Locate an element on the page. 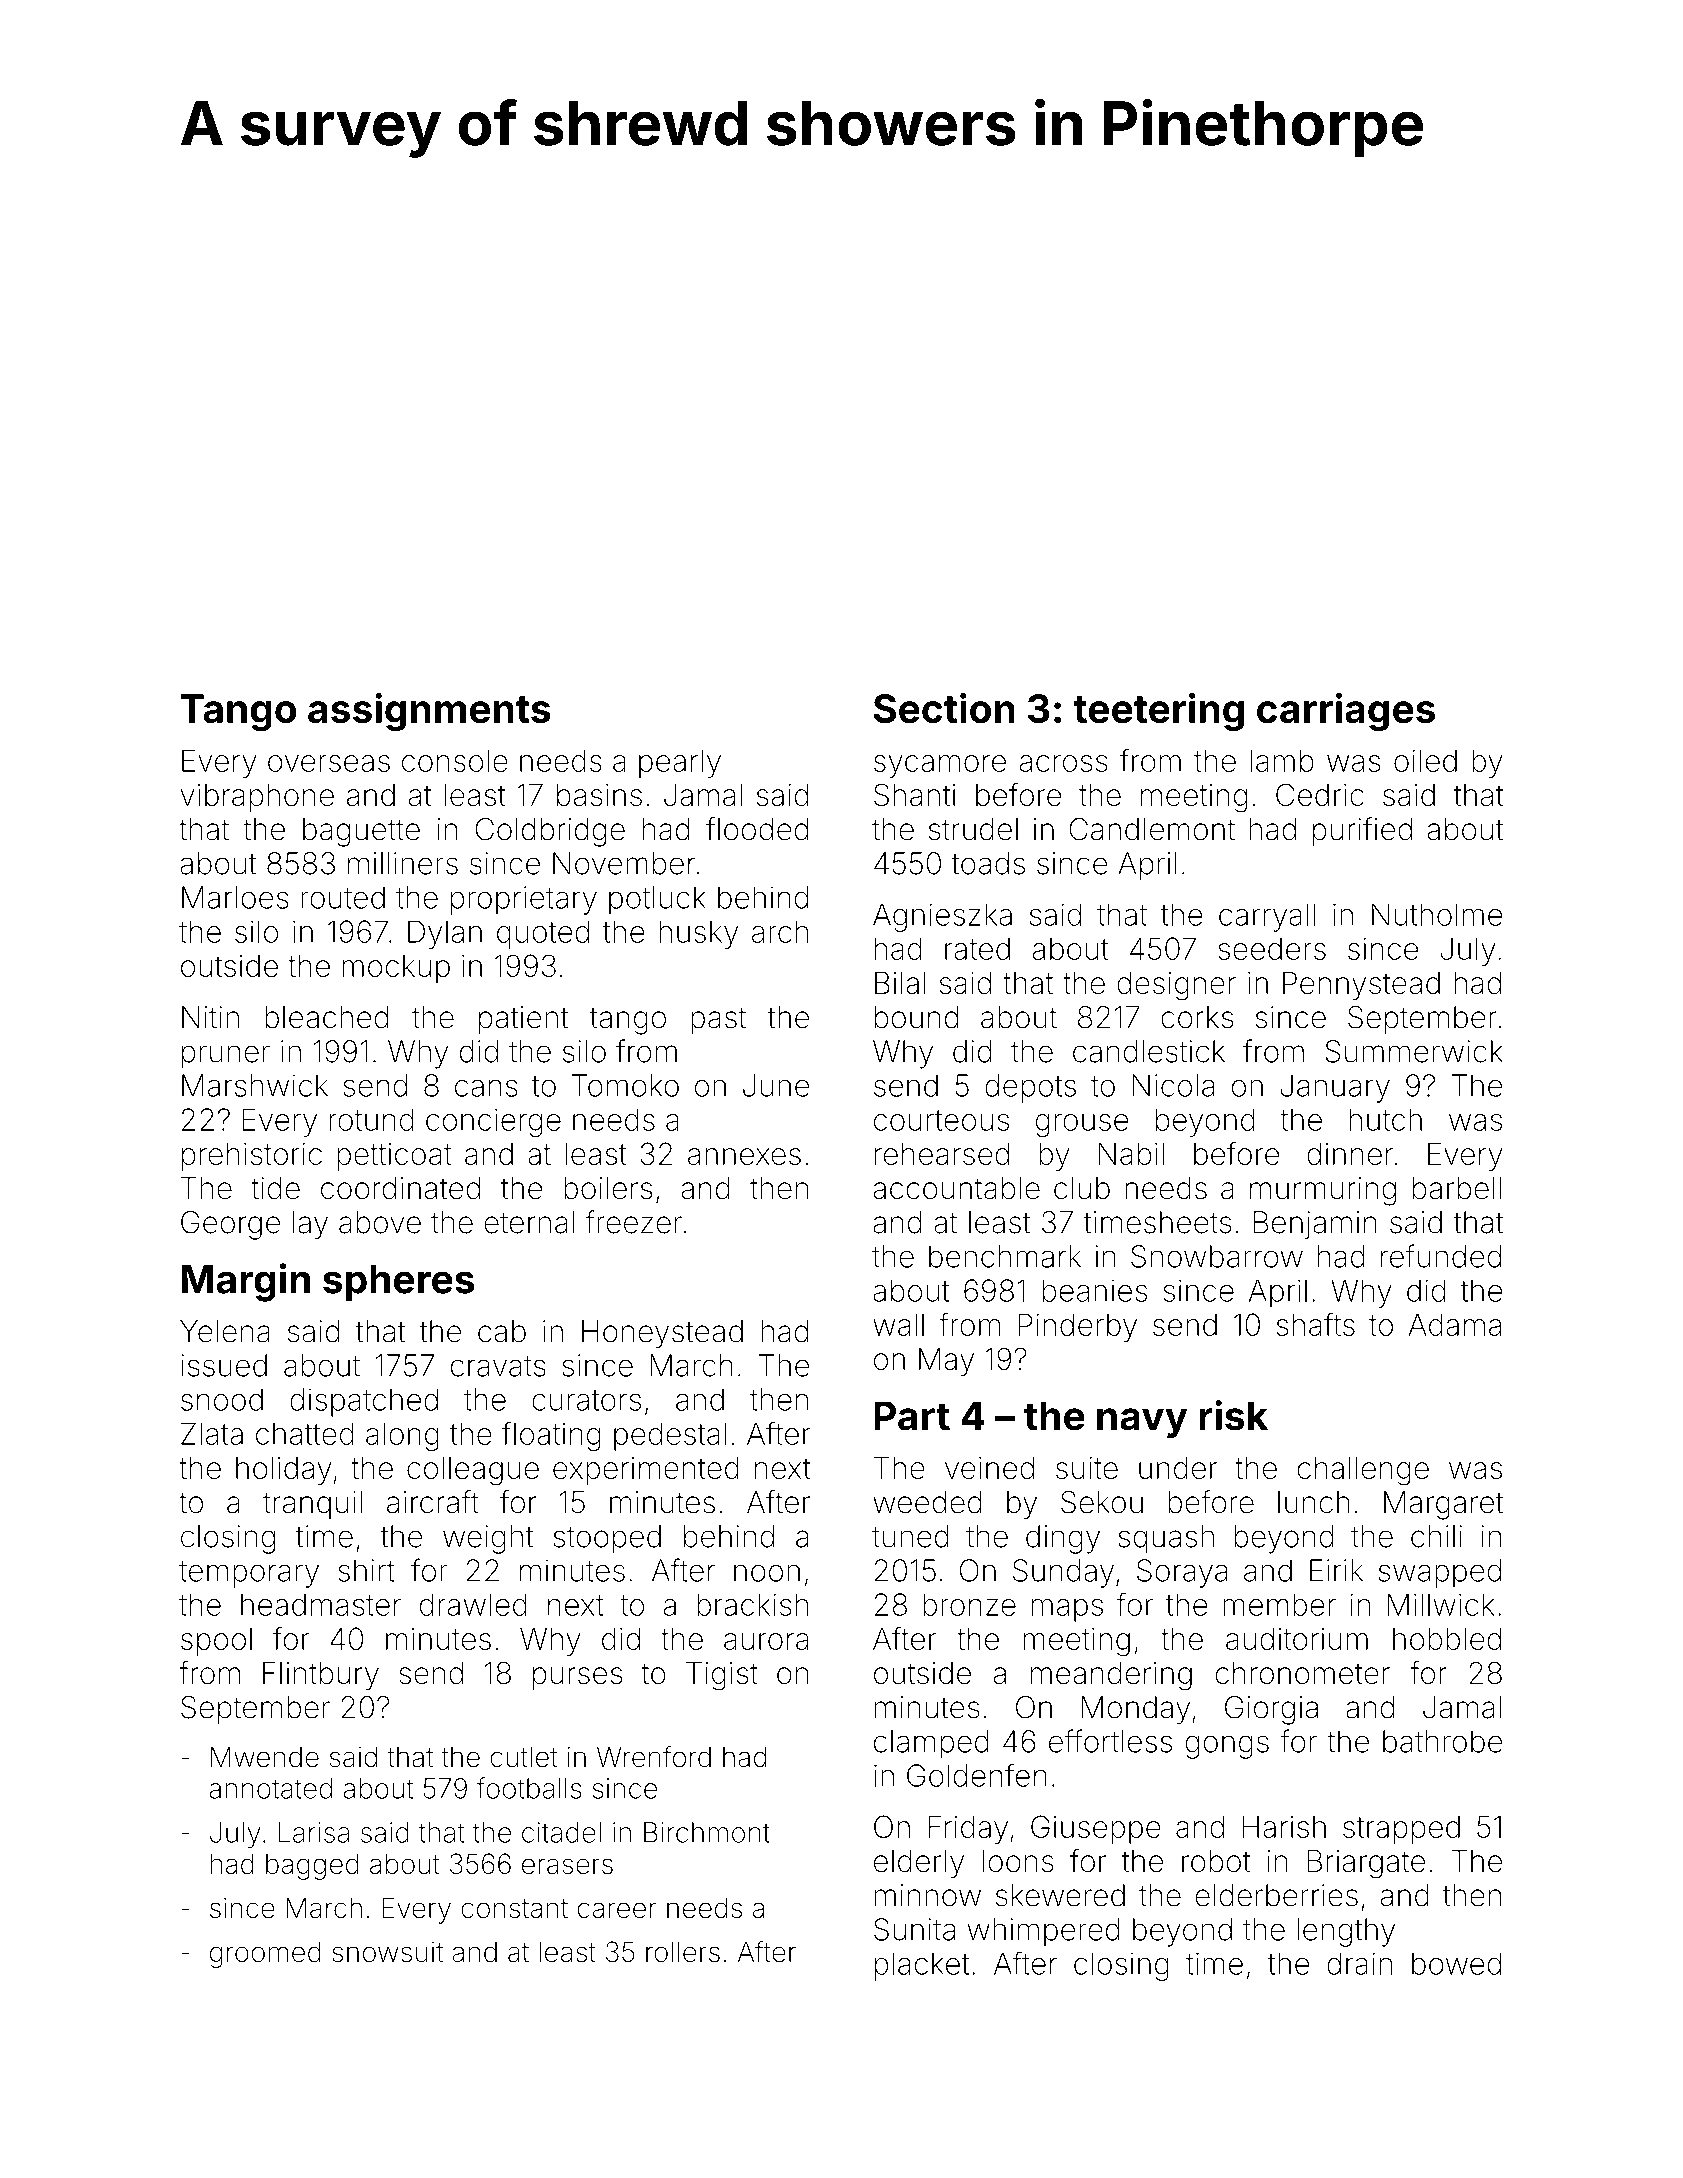  overseas is located at coordinates (329, 763).
